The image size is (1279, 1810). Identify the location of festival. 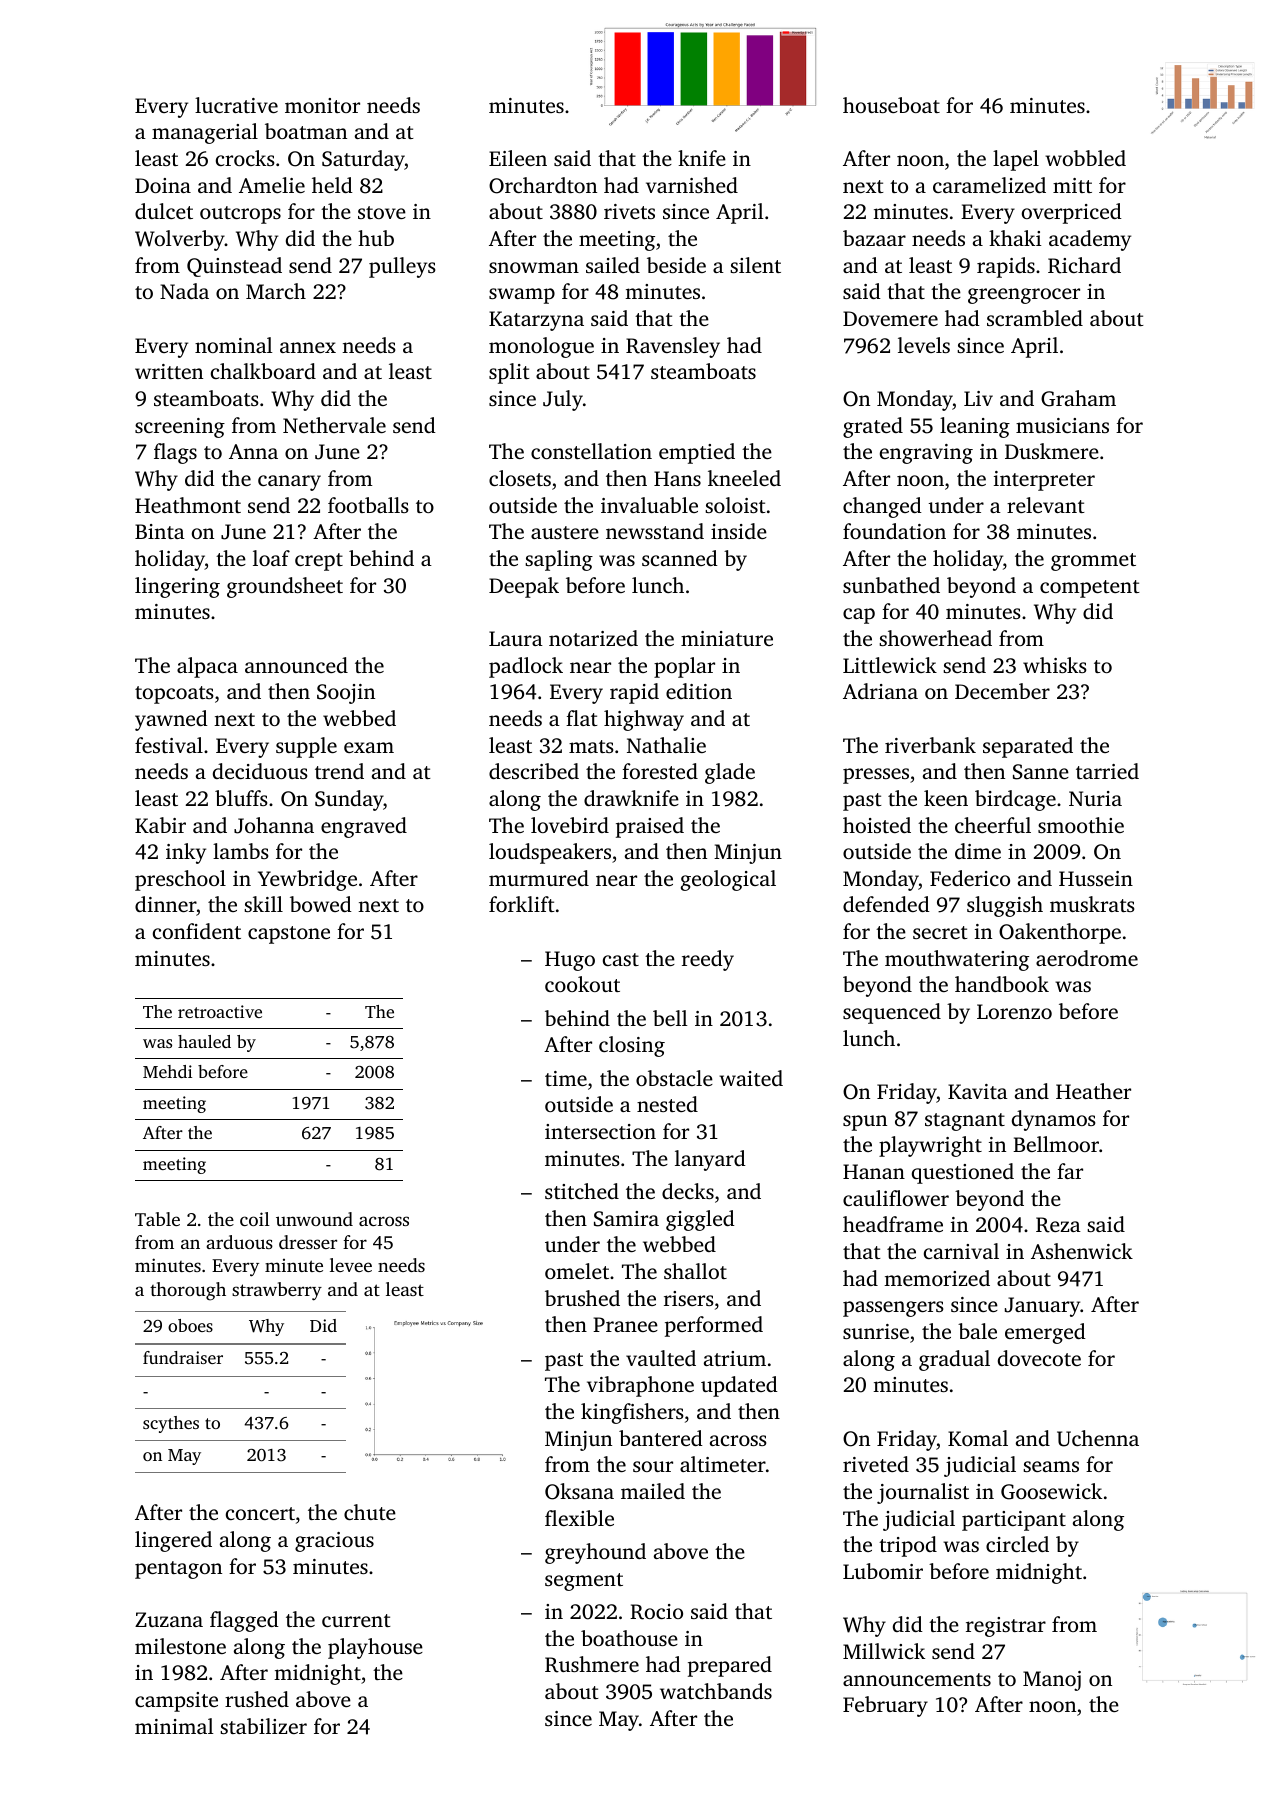
(169, 745).
